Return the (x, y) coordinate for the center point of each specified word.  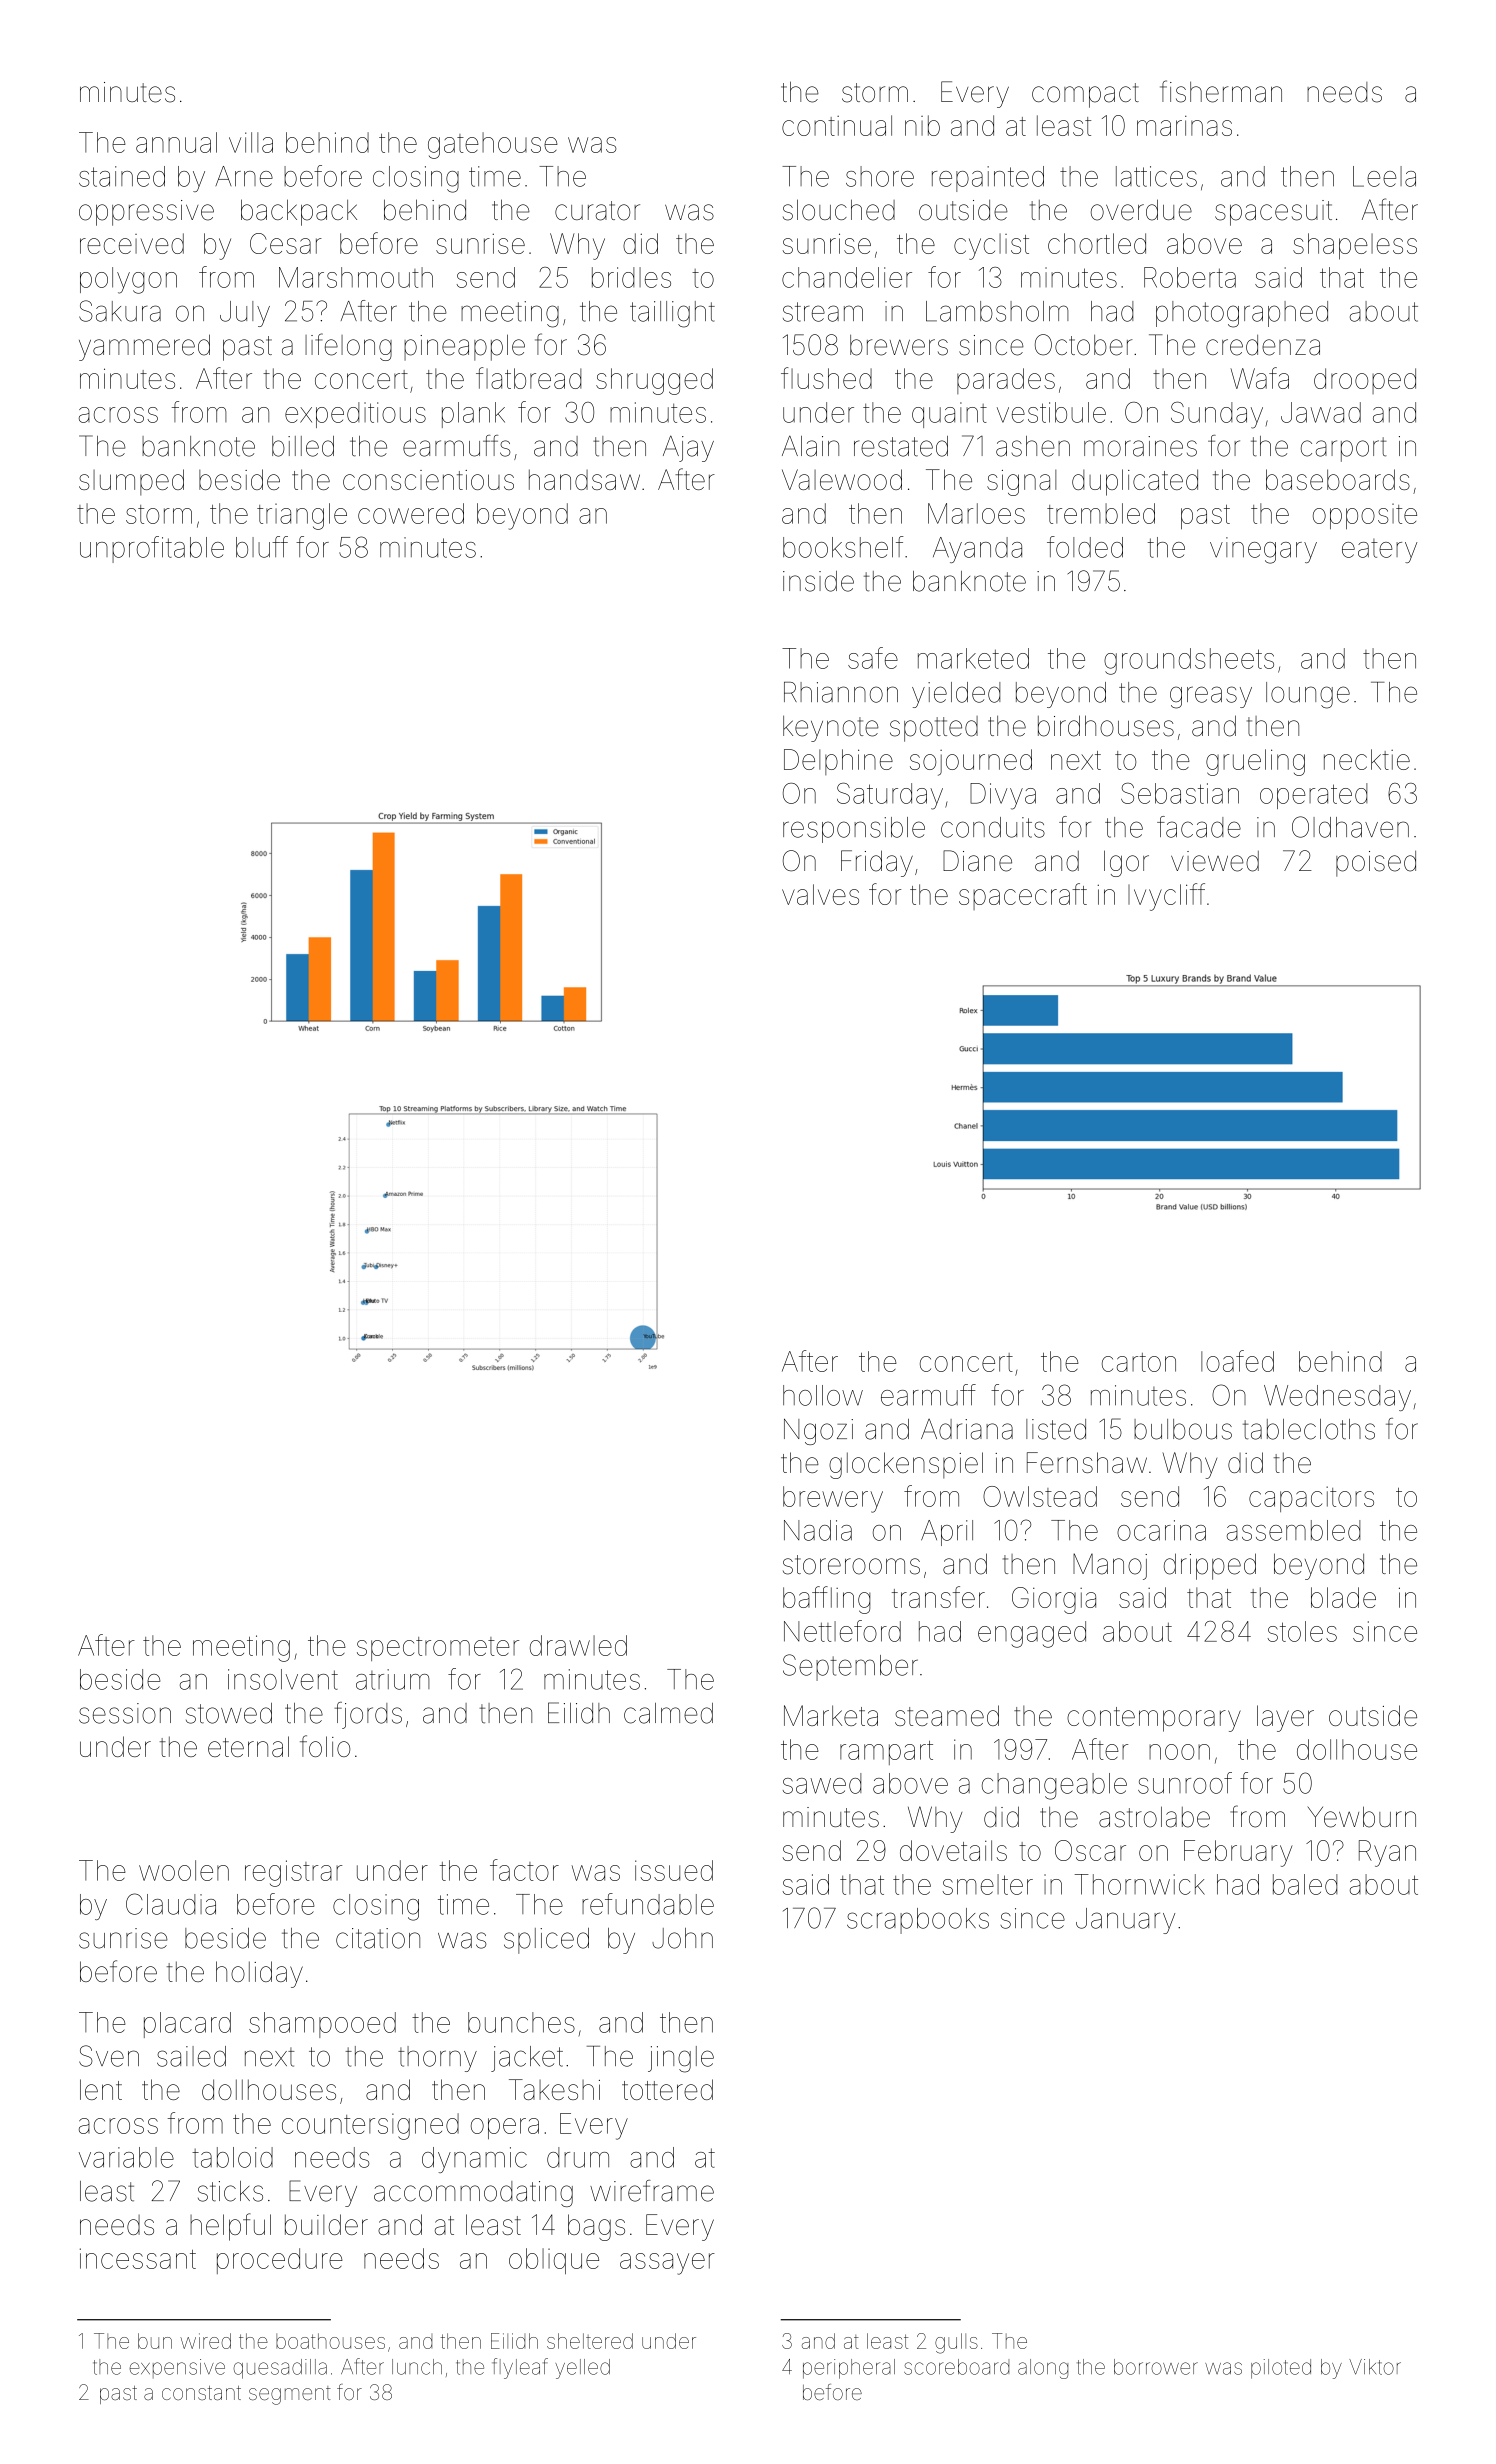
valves (820, 894)
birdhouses (1106, 726)
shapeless (1355, 246)
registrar (293, 1873)
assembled (1293, 1530)
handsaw (584, 479)
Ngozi (818, 1432)
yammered (144, 347)
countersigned (370, 2126)
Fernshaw (1087, 1462)
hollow (823, 1395)
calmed (668, 1713)
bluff (262, 547)
